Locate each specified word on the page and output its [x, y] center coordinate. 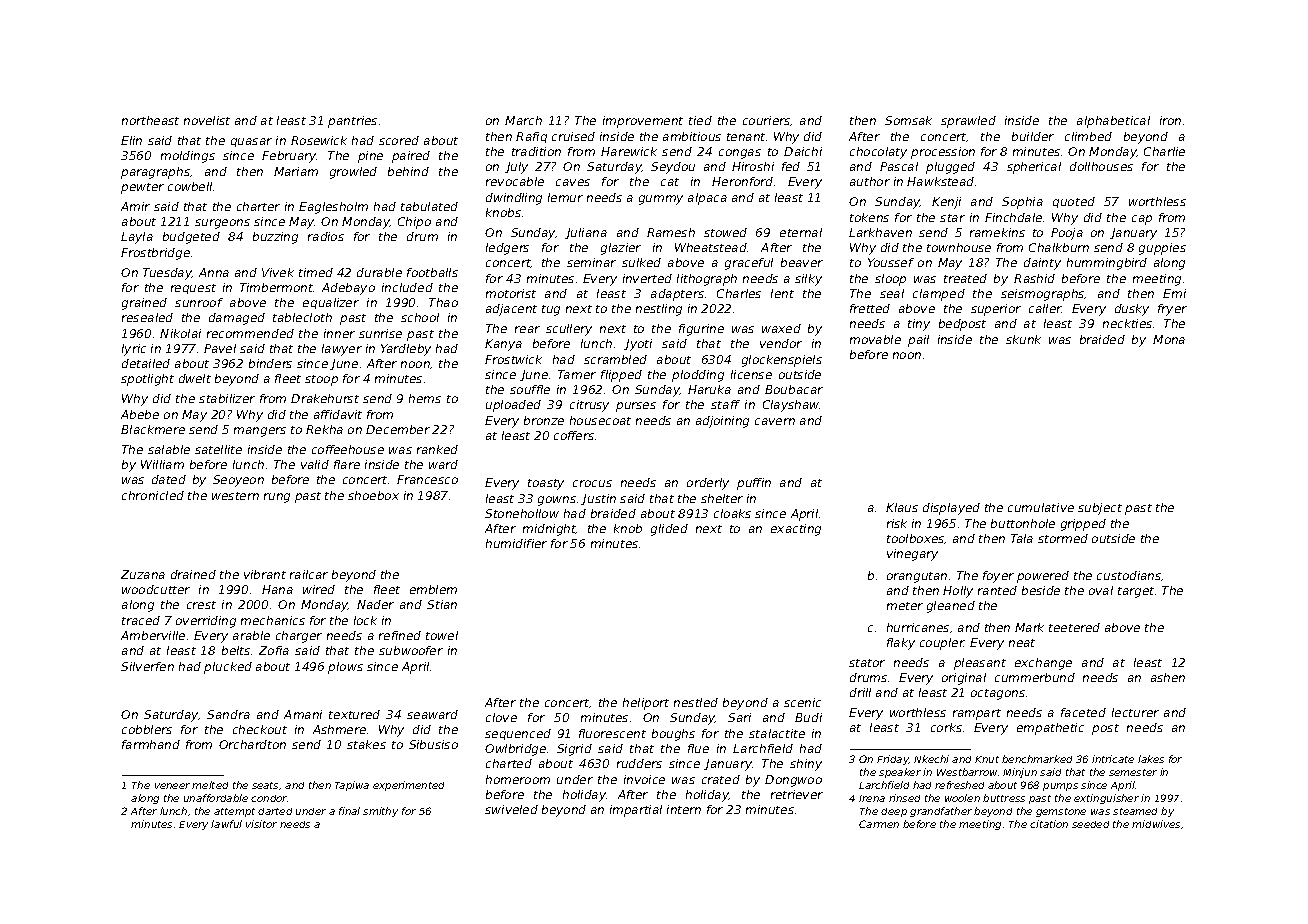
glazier [621, 249]
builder [1033, 136]
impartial [636, 811]
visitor [261, 824]
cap [1142, 220]
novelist [207, 120]
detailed [146, 363]
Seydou [673, 168]
